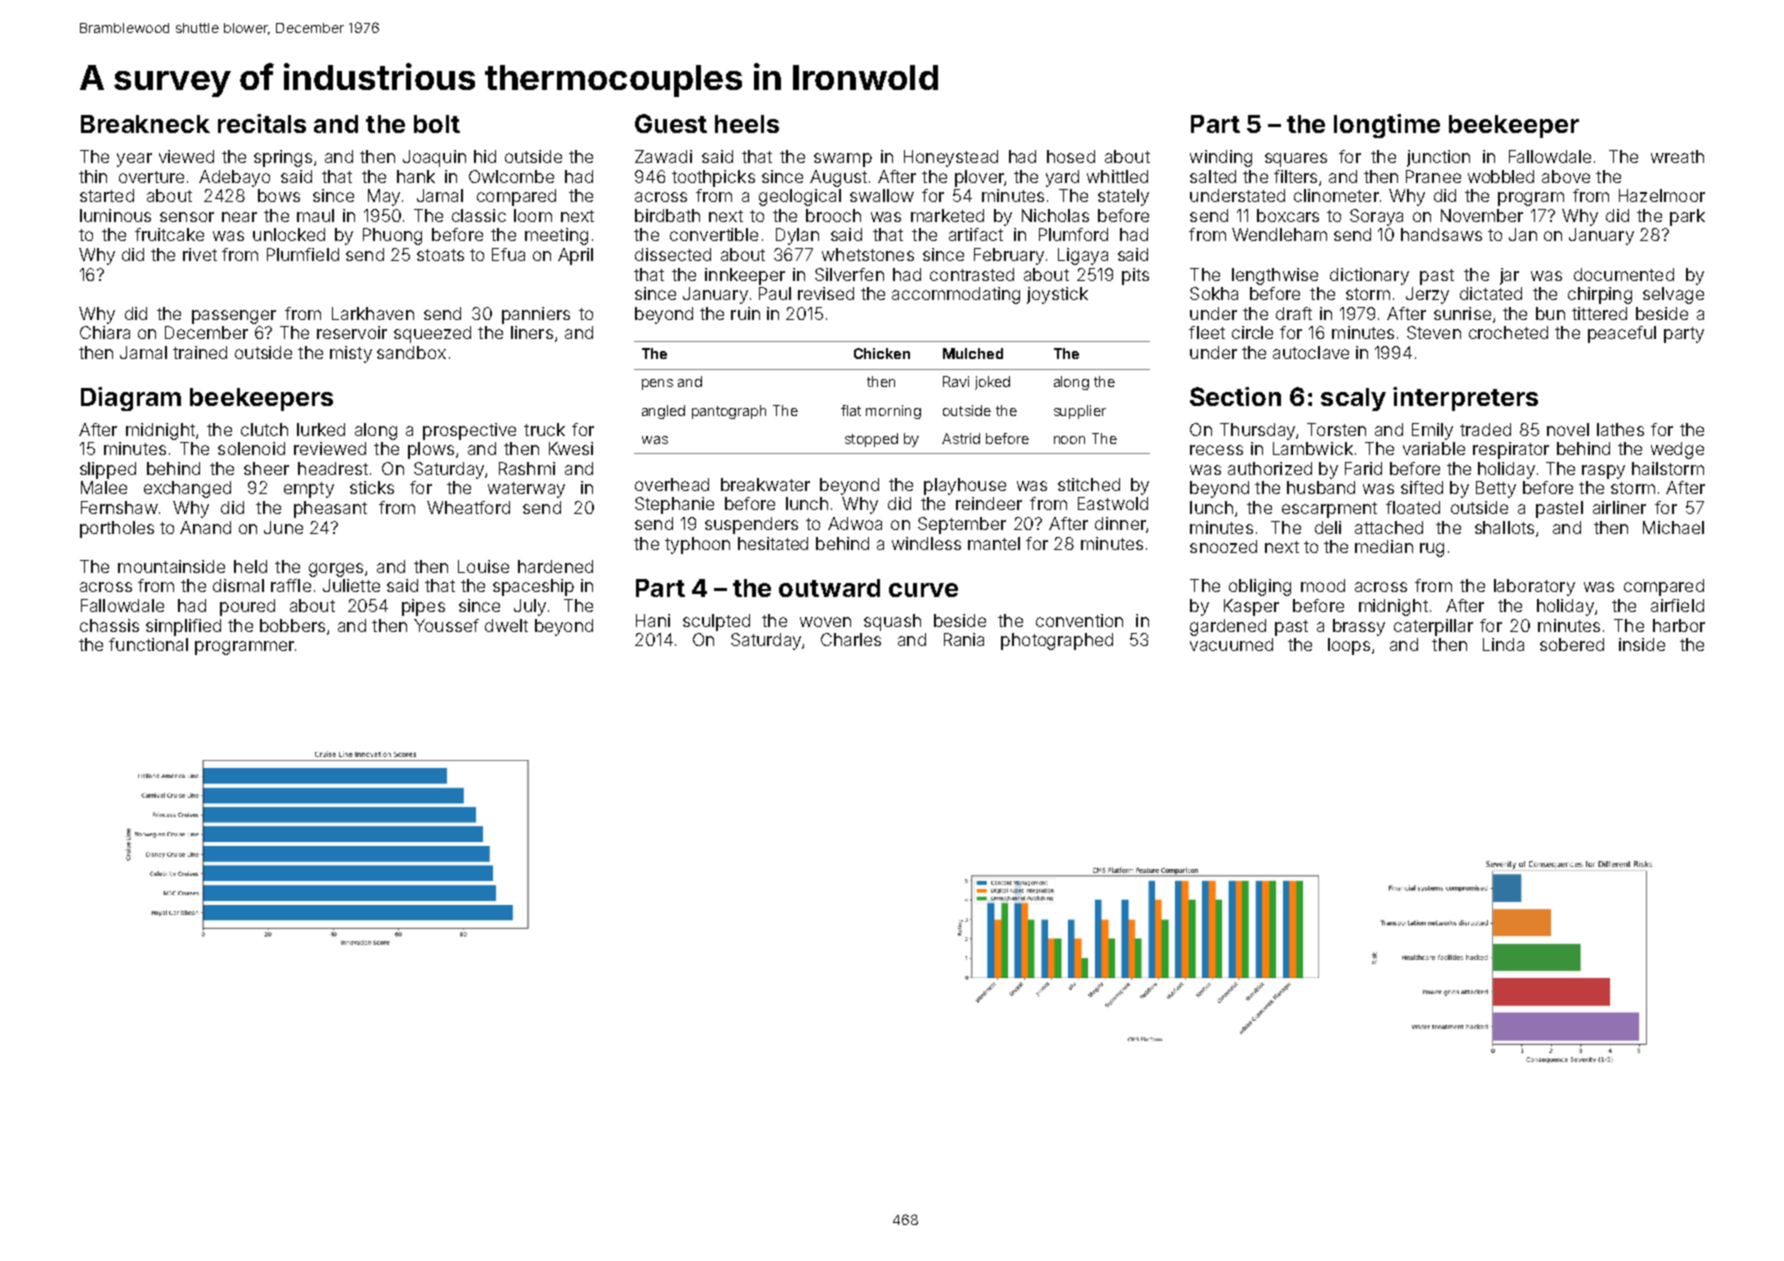  Describe the element at coordinates (238, 585) in the image. I see `dismal` at that location.
